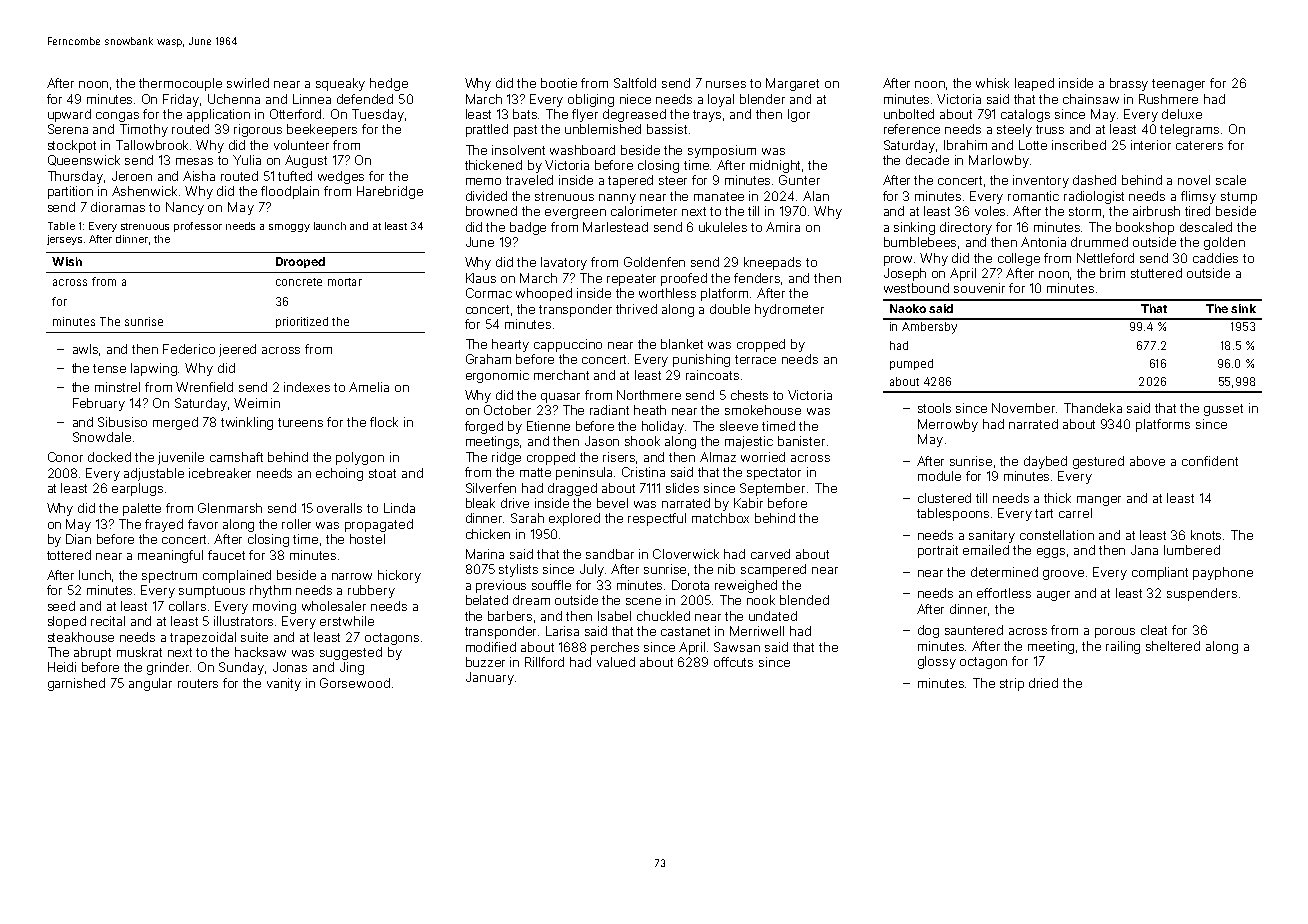 The width and height of the page is (1308, 924). Describe the element at coordinates (804, 600) in the page. I see `blended` at that location.
